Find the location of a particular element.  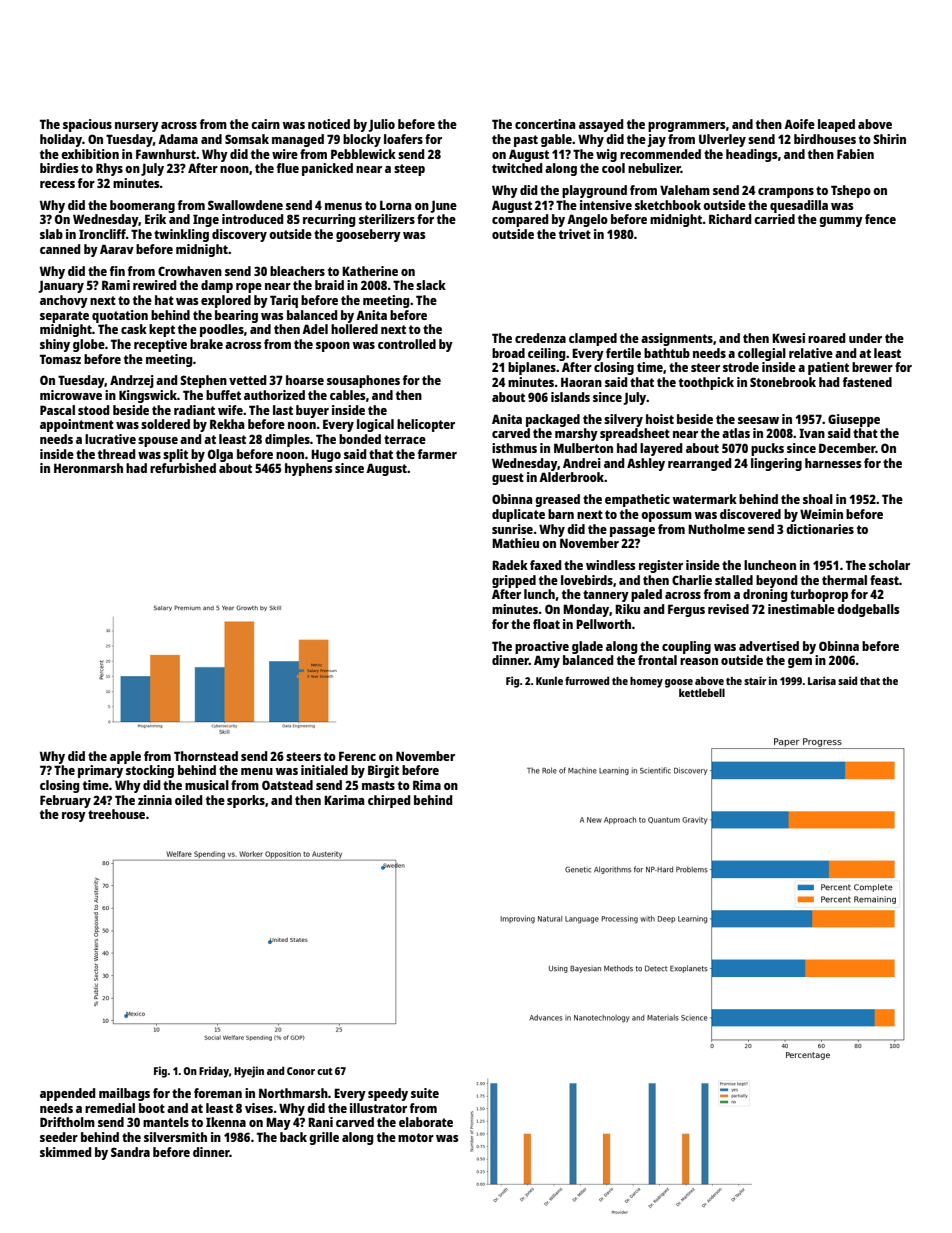

faxed is located at coordinates (546, 565).
